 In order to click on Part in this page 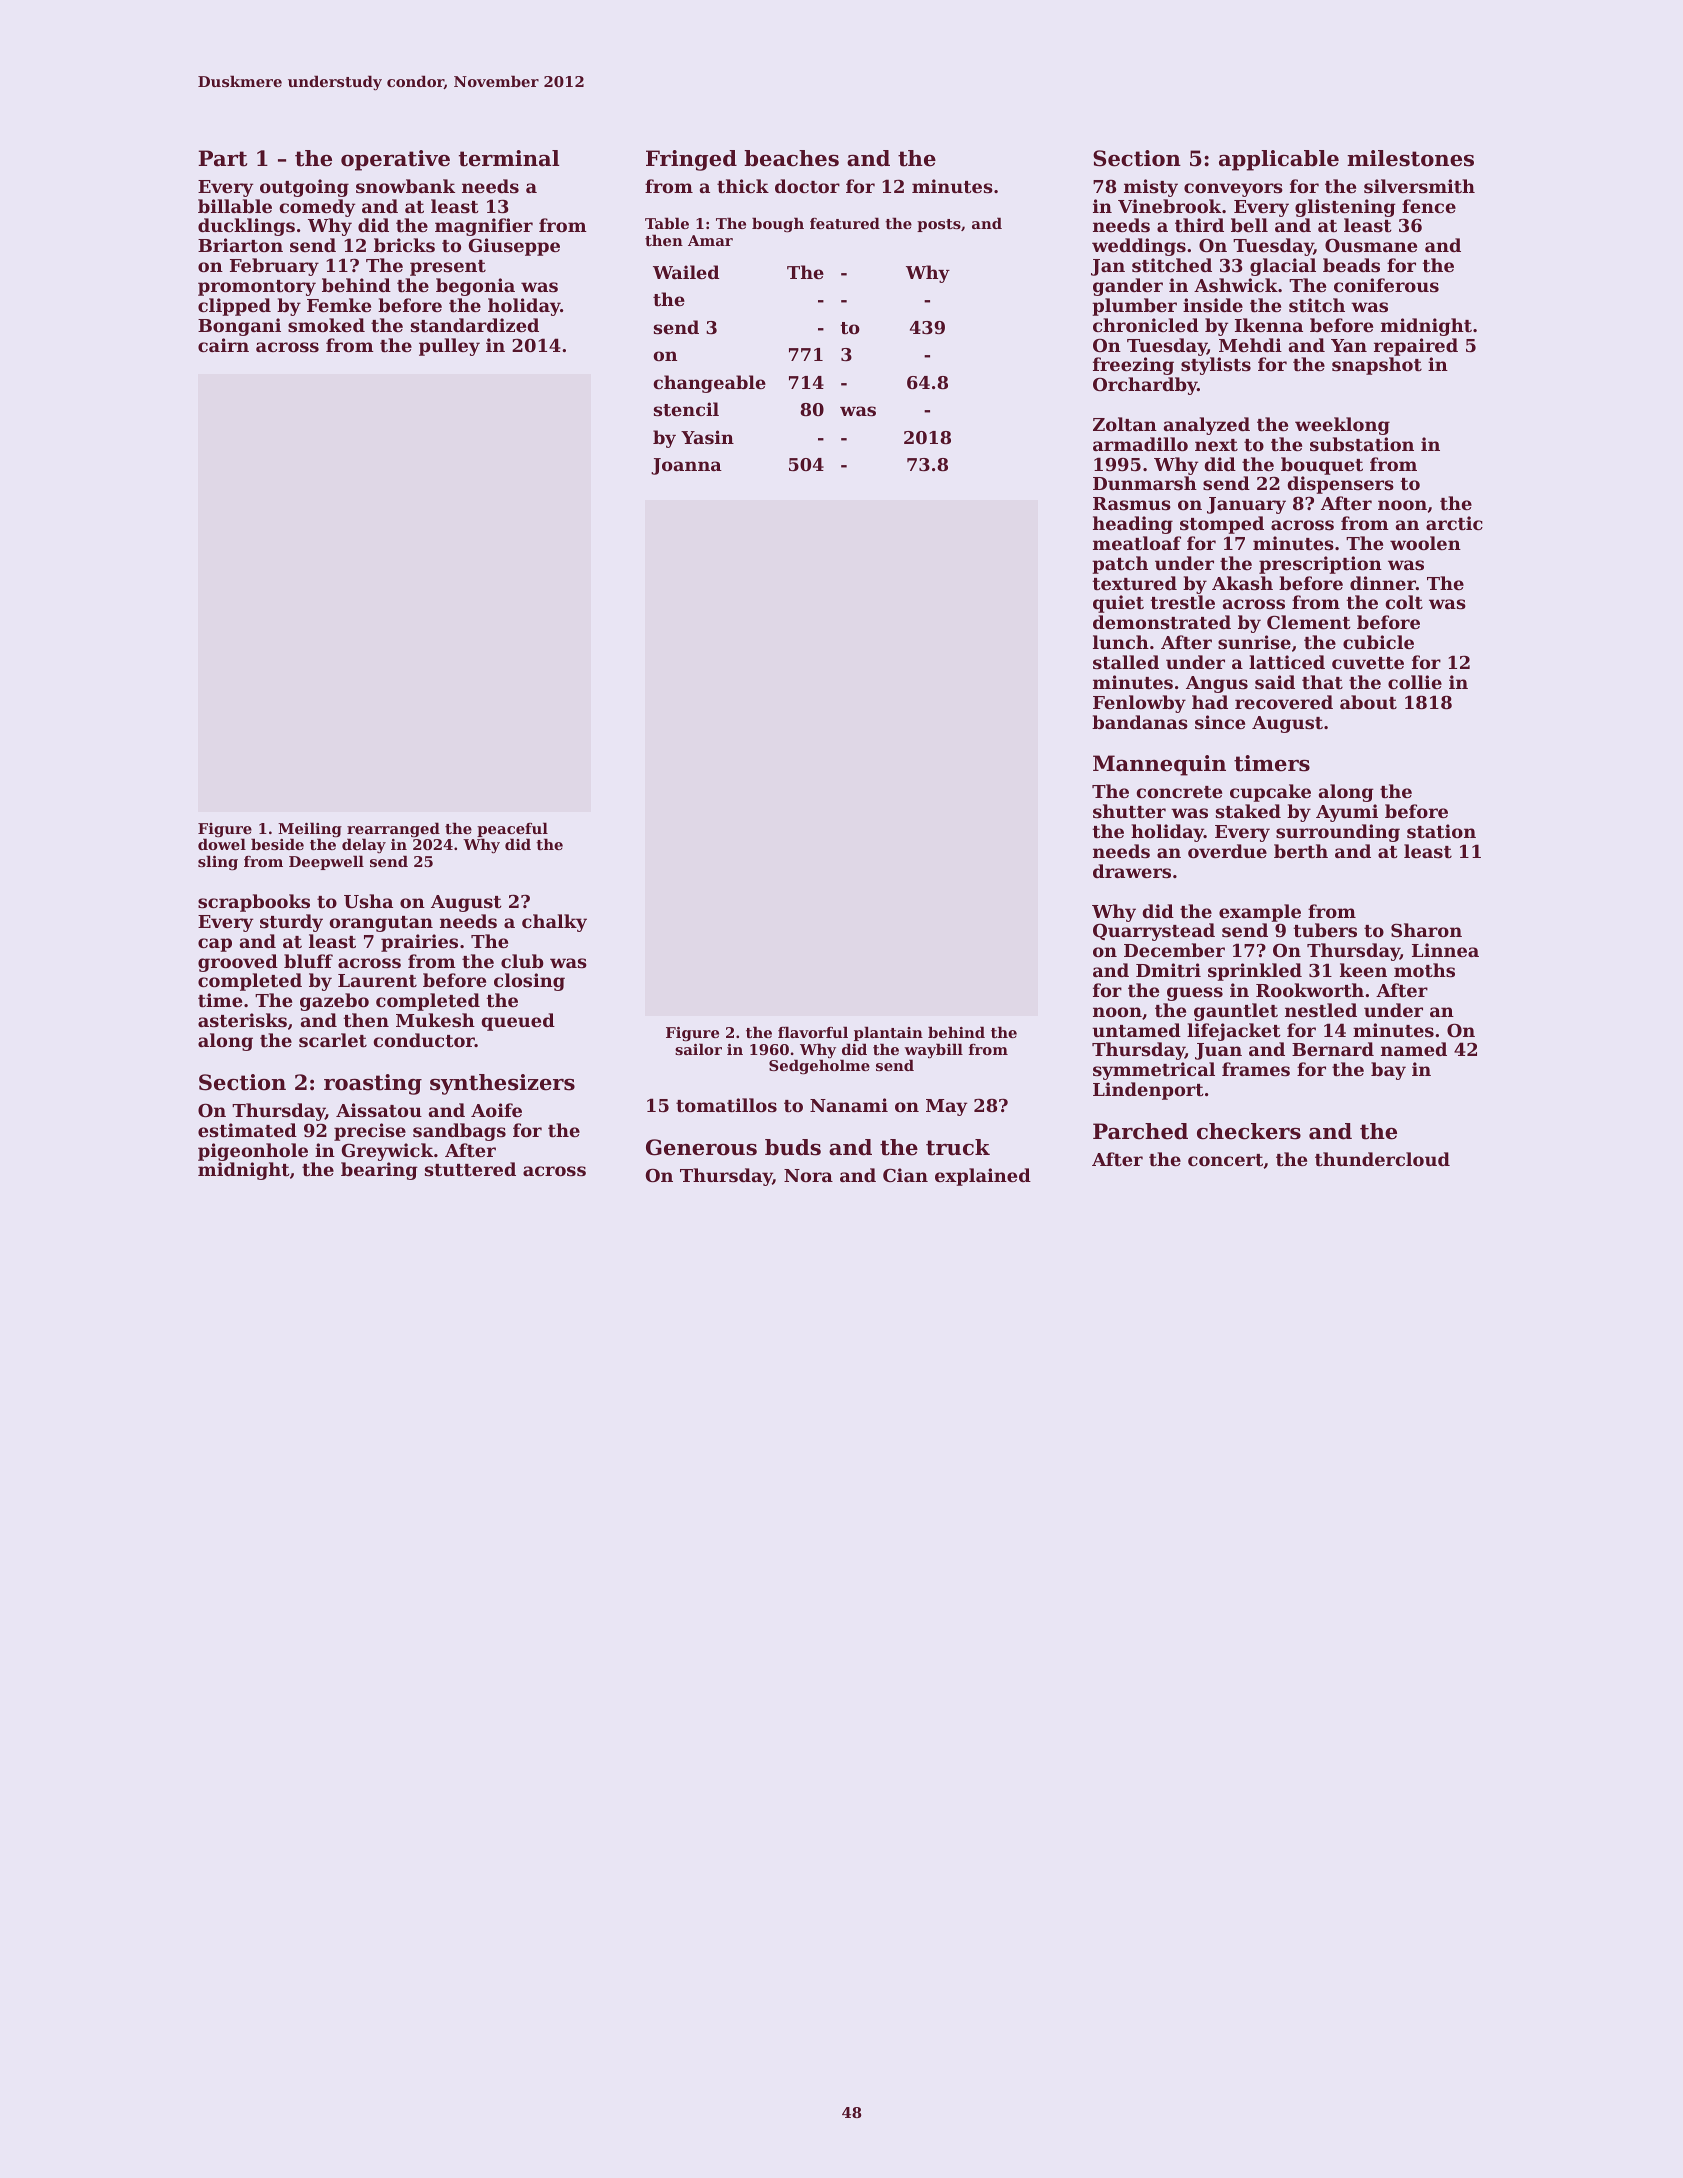, I will do `click(222, 158)`.
